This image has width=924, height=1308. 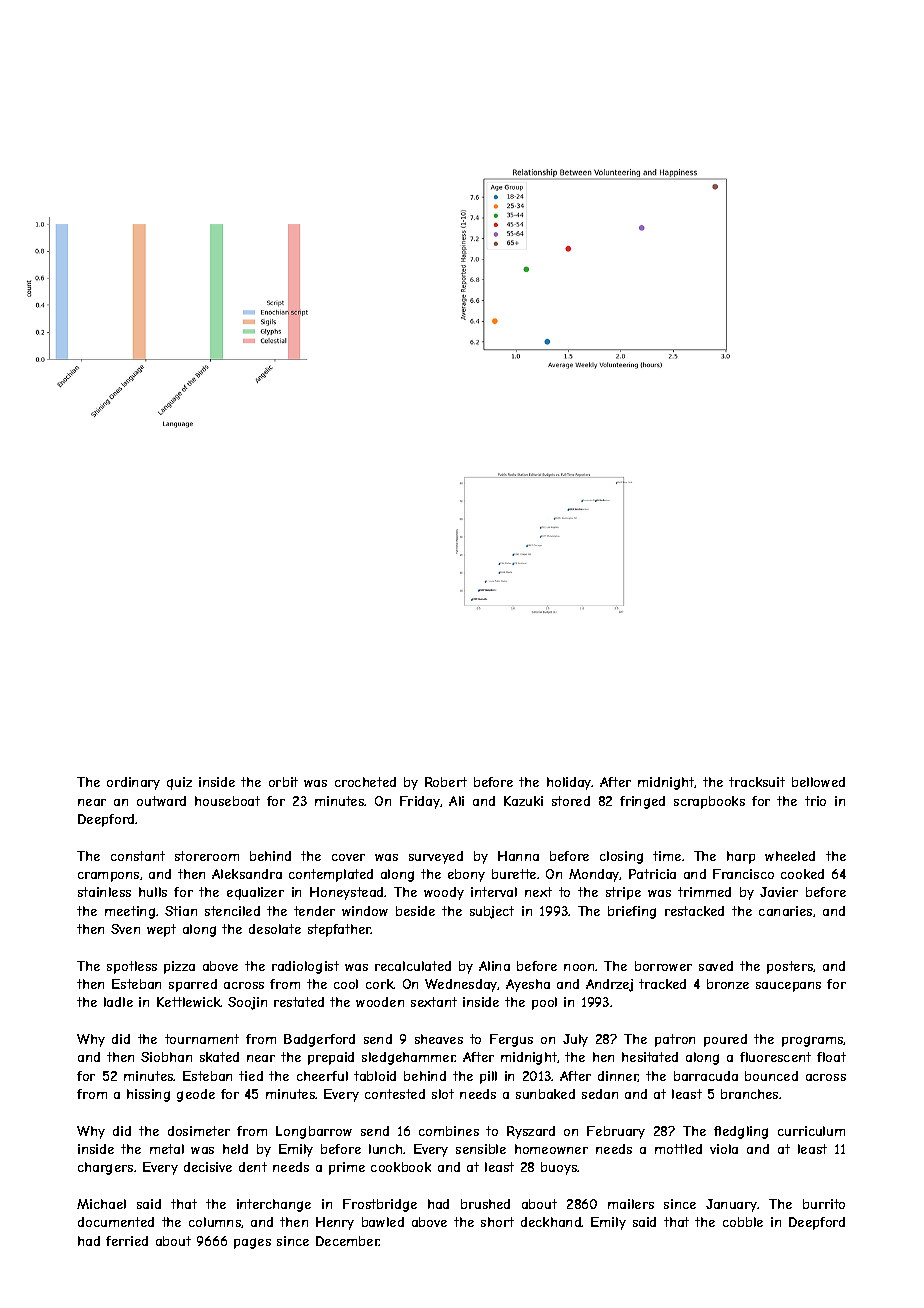 I want to click on metal, so click(x=167, y=1149).
